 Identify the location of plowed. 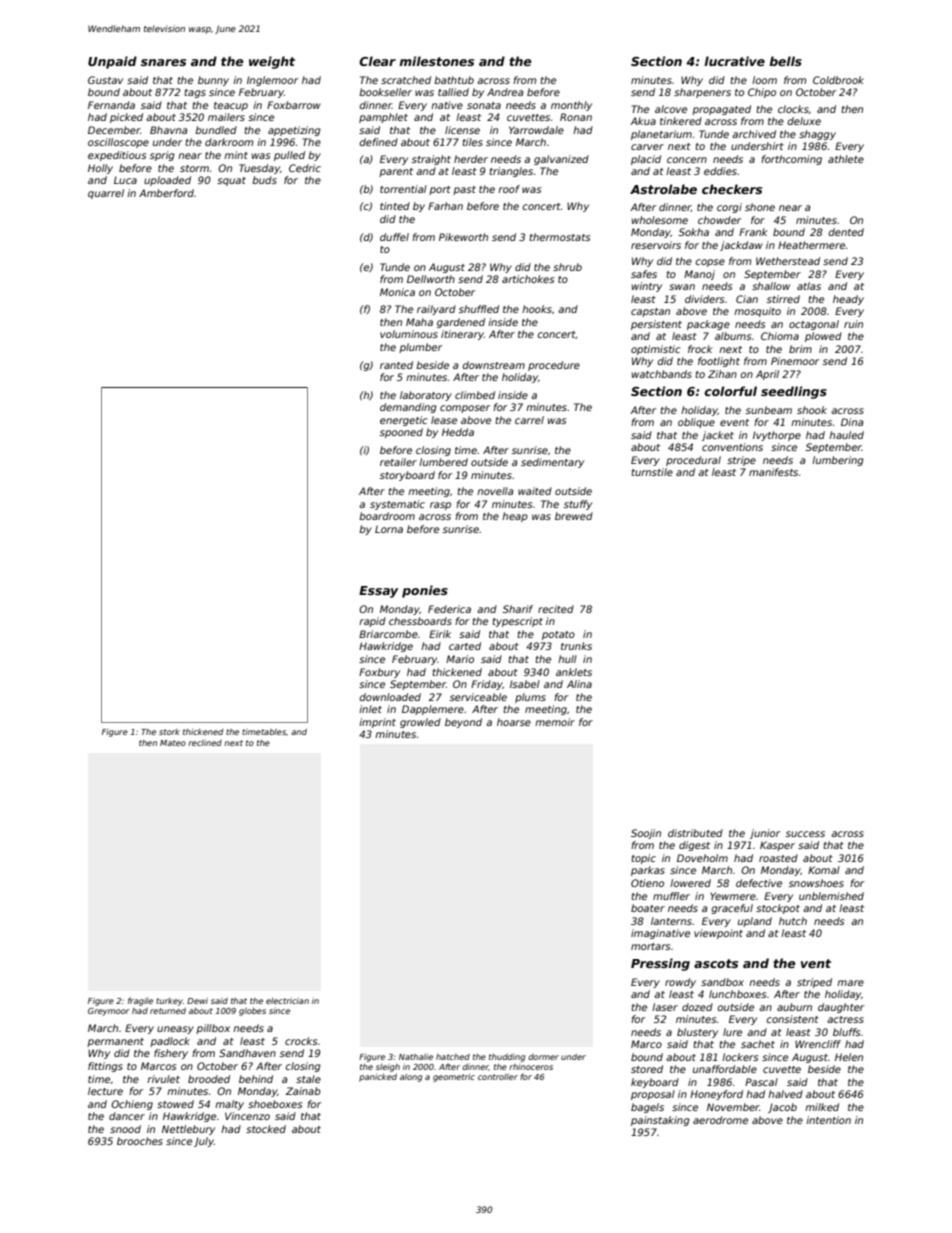
(823, 337).
